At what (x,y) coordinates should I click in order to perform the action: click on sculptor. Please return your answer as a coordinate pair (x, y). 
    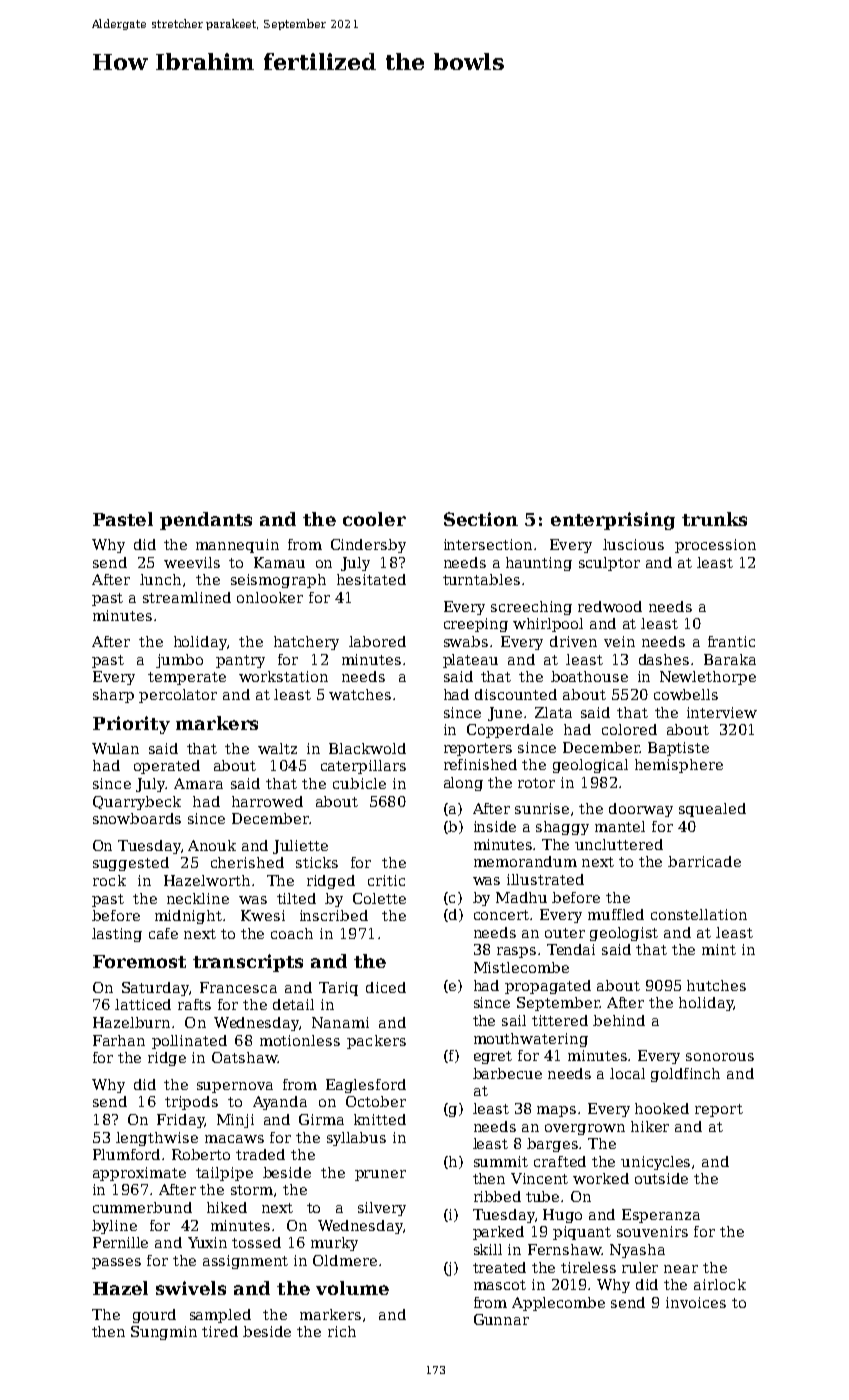
    Looking at the image, I should click on (609, 564).
